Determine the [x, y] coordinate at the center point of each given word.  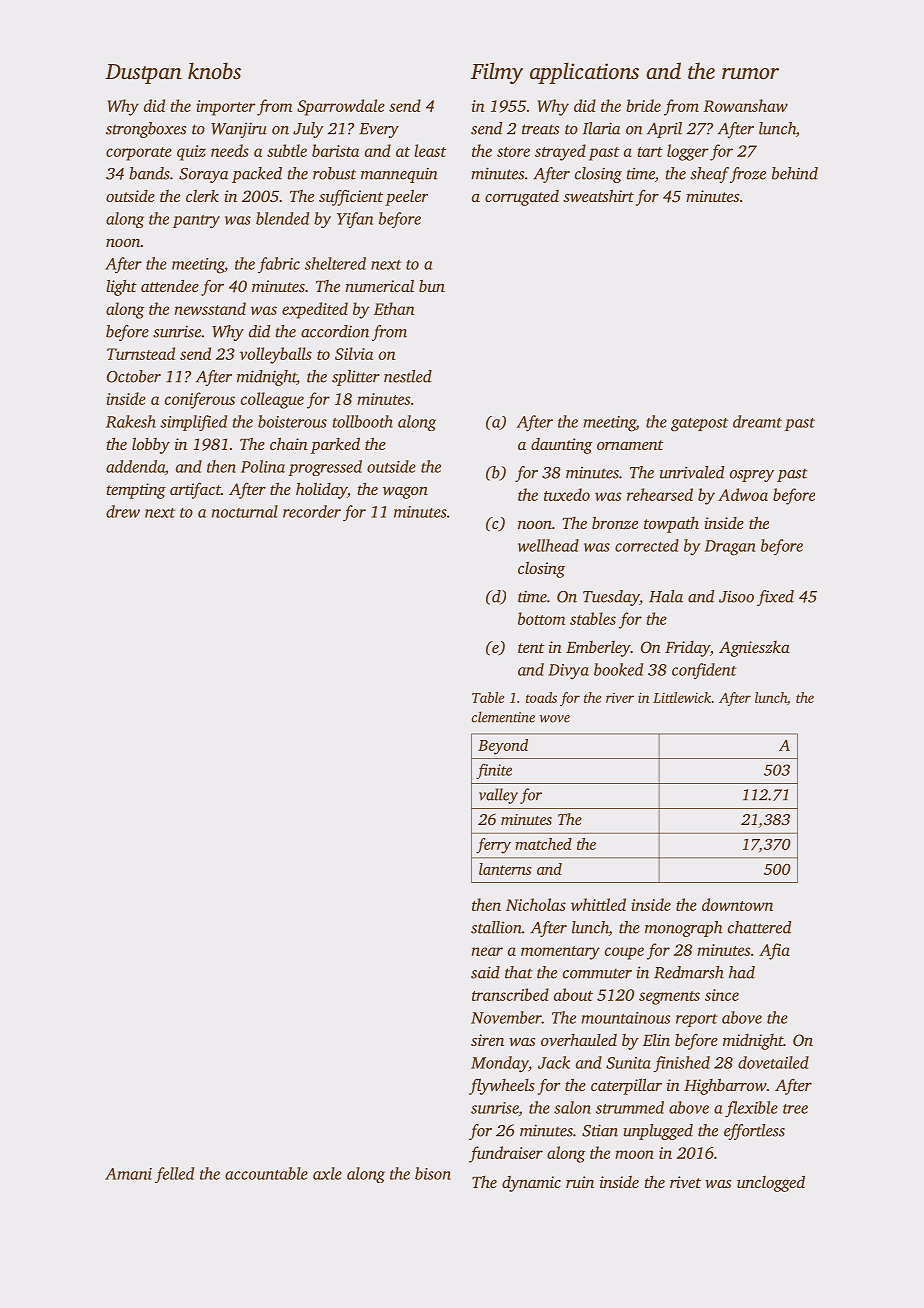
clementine [503, 717]
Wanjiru [239, 130]
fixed [775, 598]
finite [494, 771]
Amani [128, 1174]
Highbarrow [725, 1086]
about [573, 994]
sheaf [710, 175]
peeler [406, 197]
